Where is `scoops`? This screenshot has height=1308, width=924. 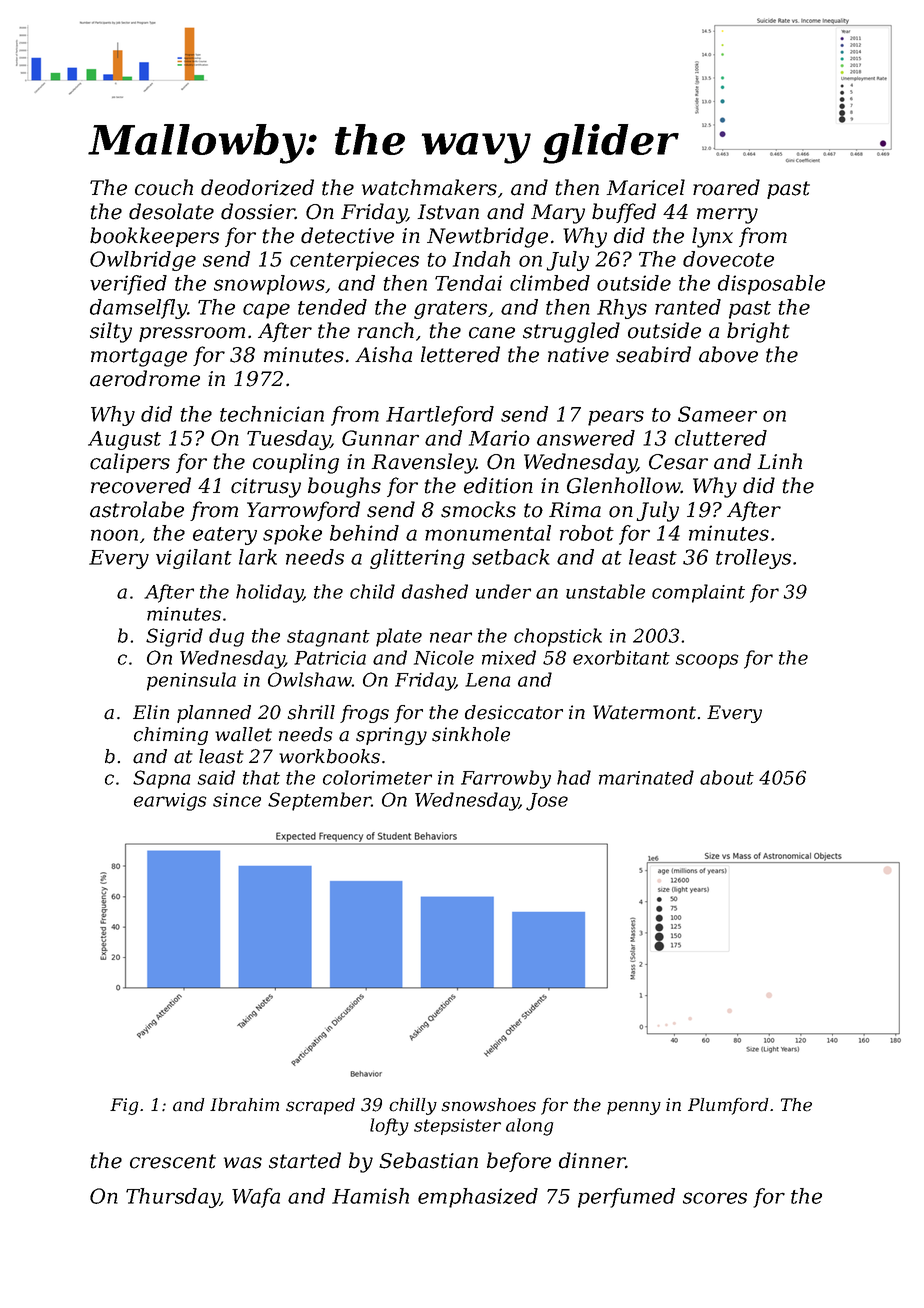
scoops is located at coordinates (707, 661).
